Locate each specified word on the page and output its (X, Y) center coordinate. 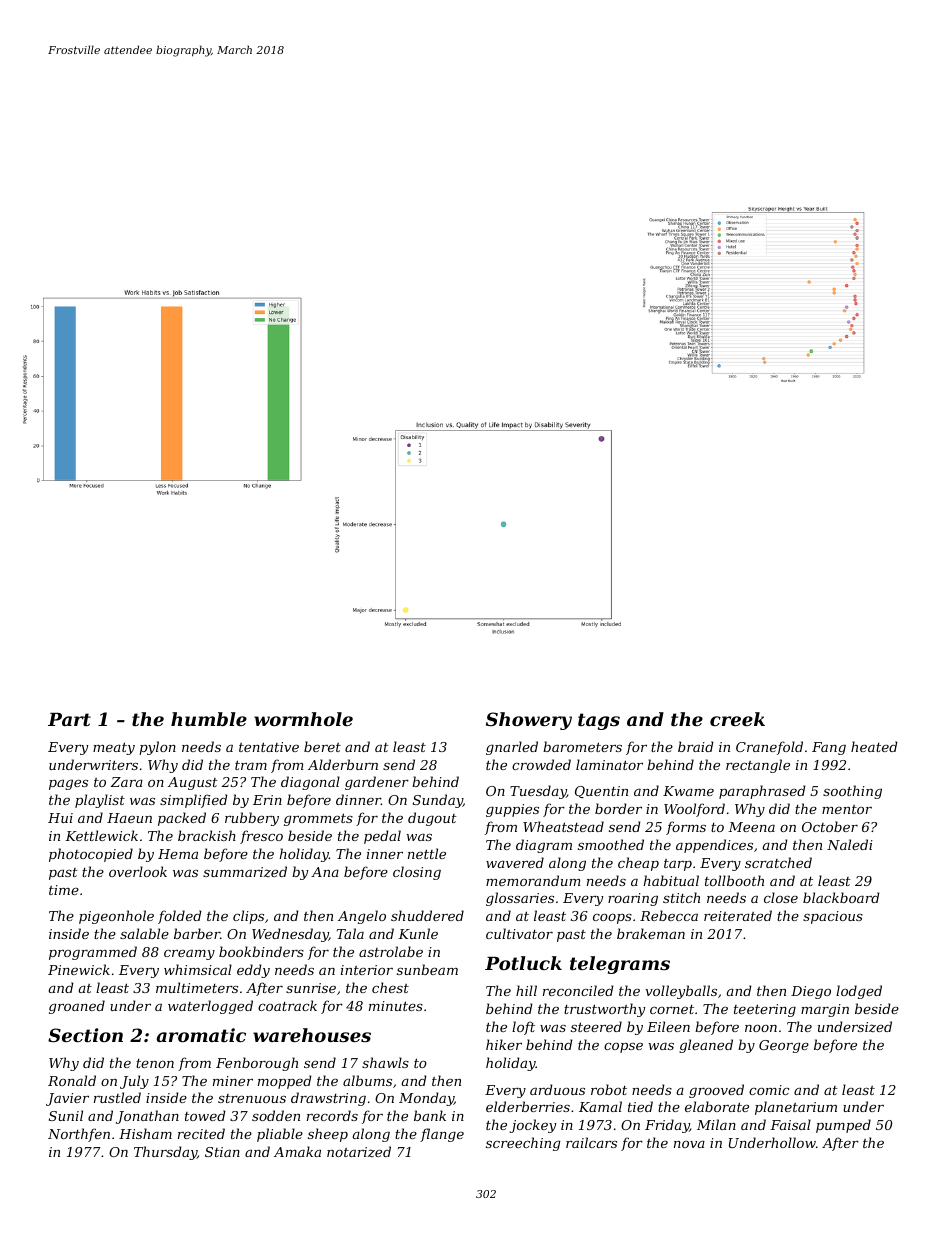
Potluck (523, 963)
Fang (829, 748)
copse (623, 1048)
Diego (811, 992)
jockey (532, 1126)
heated (874, 746)
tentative (269, 747)
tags (599, 721)
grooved (716, 1091)
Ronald (72, 1080)
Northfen (79, 1135)
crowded (541, 764)
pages (68, 784)
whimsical (198, 969)
